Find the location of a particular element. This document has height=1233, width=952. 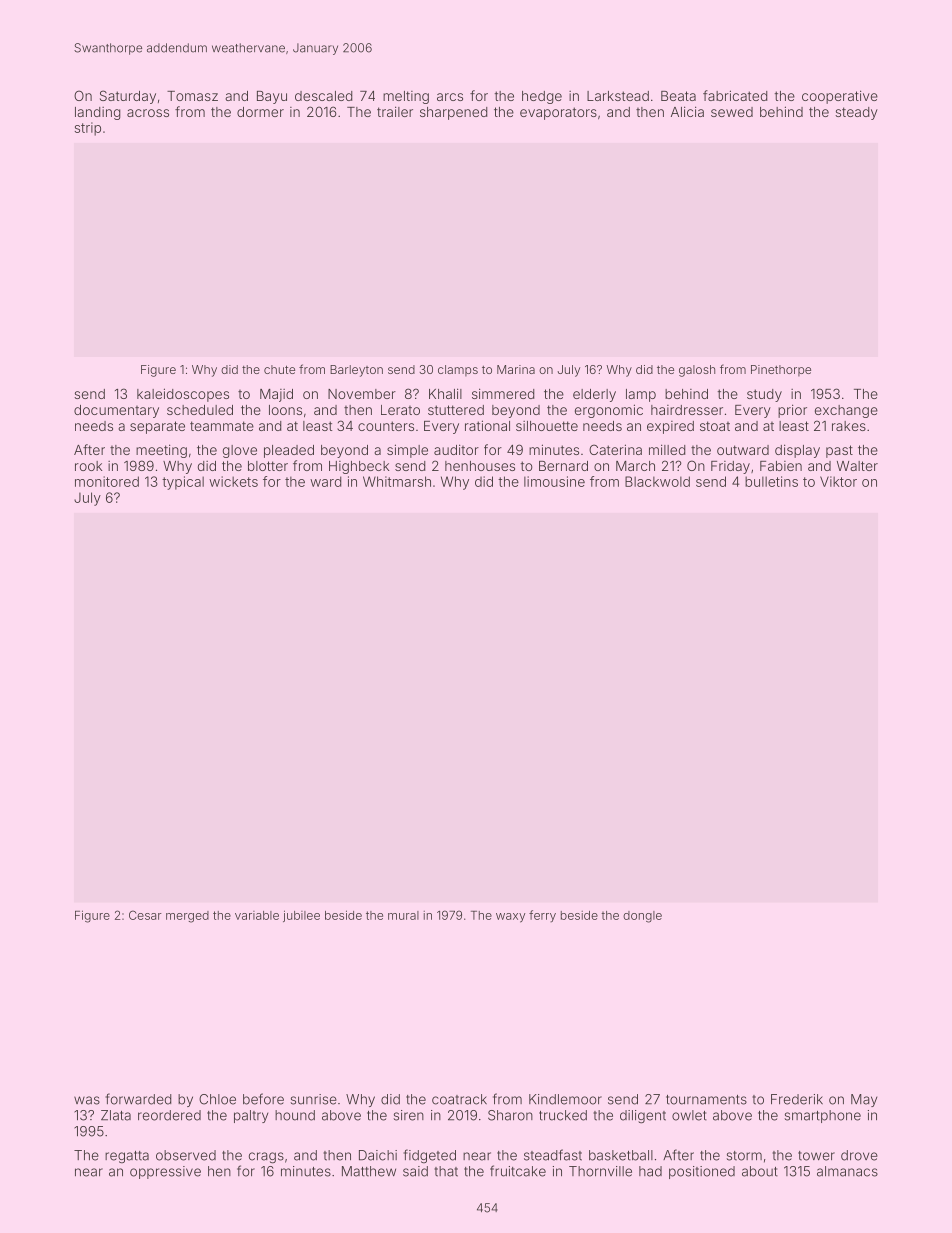

ergonomic is located at coordinates (609, 411).
